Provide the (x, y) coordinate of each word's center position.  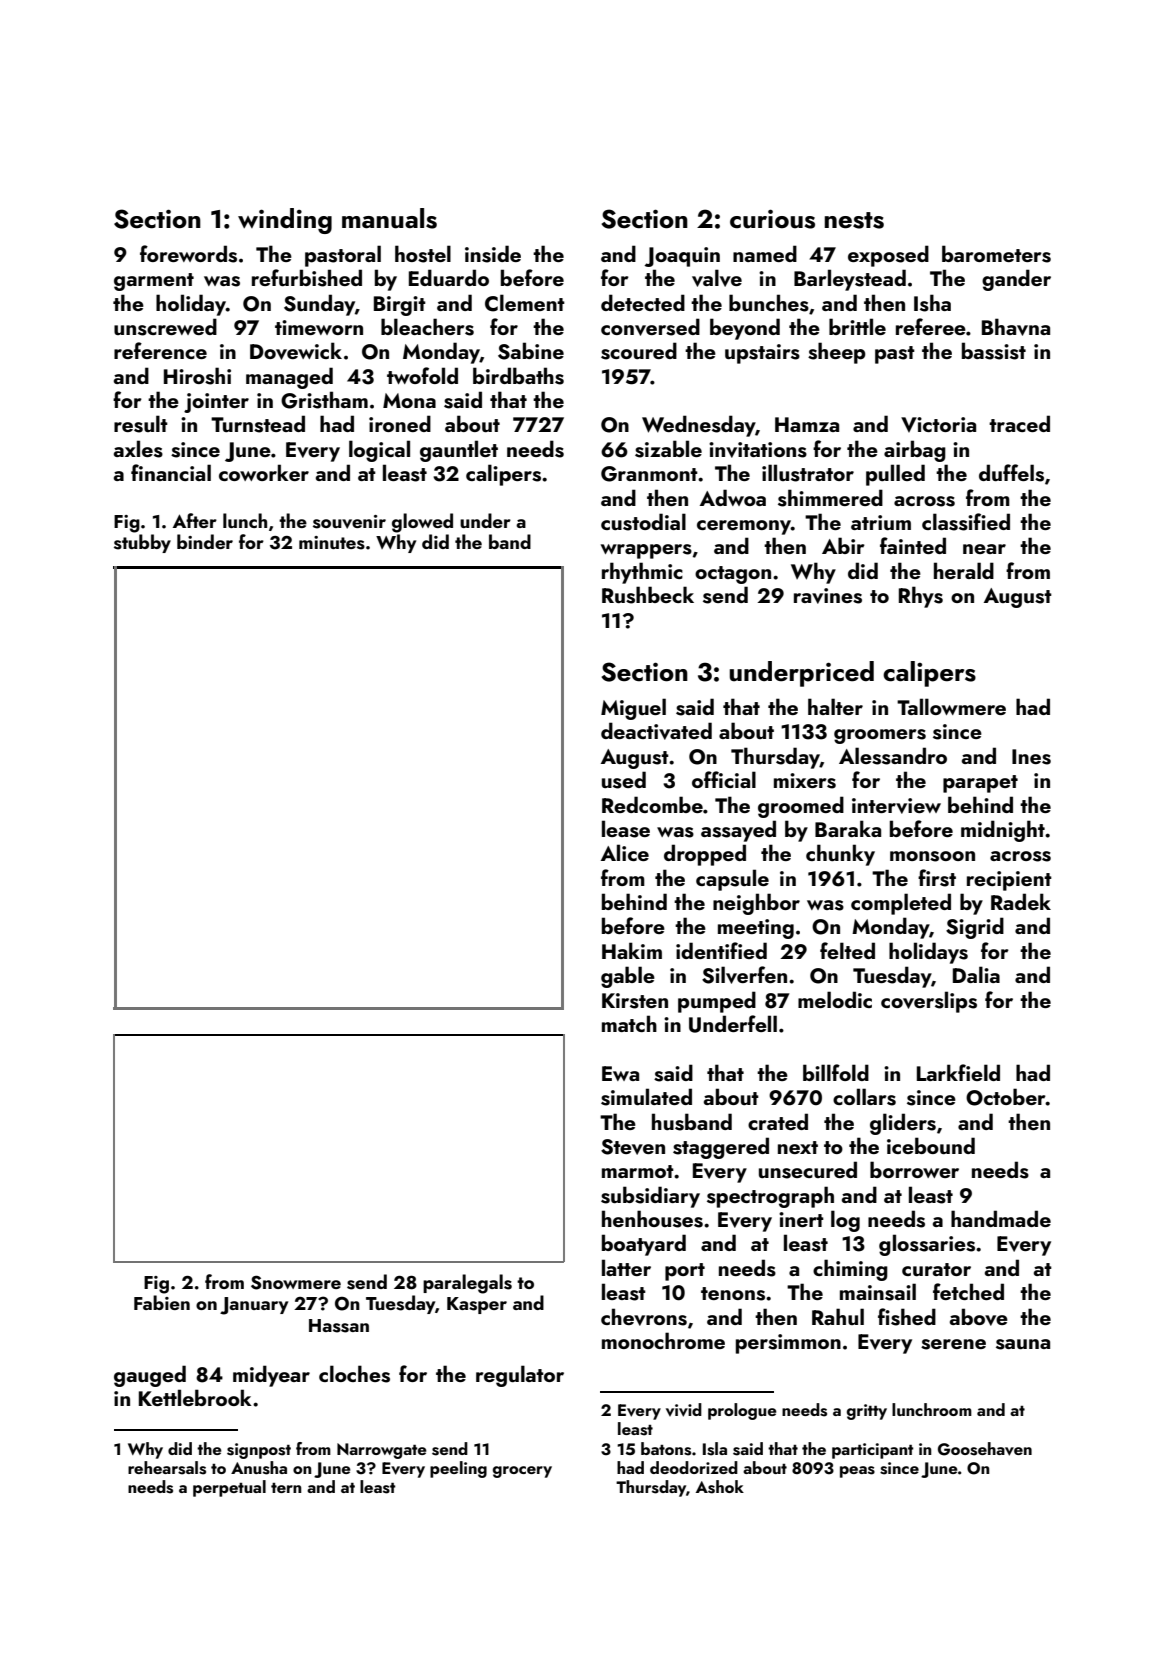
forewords (188, 254)
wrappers (646, 551)
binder (205, 541)
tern (286, 1488)
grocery (522, 1472)
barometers (996, 254)
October (1006, 1097)
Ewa (620, 1073)
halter (835, 706)
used (624, 780)
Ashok (720, 1487)
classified (966, 522)
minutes (332, 543)
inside (493, 254)
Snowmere (296, 1282)
